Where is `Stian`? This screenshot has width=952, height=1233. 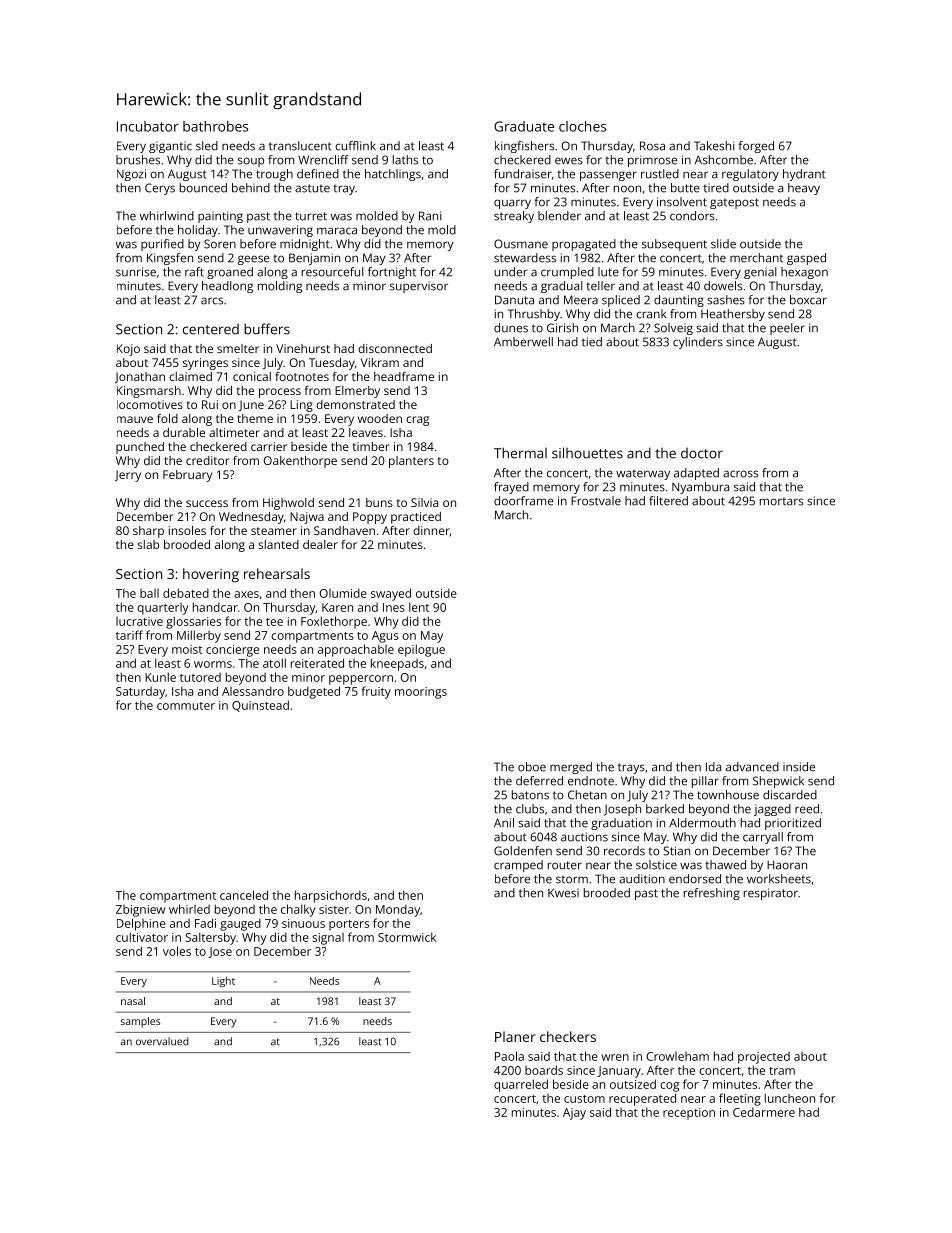 Stian is located at coordinates (676, 851).
